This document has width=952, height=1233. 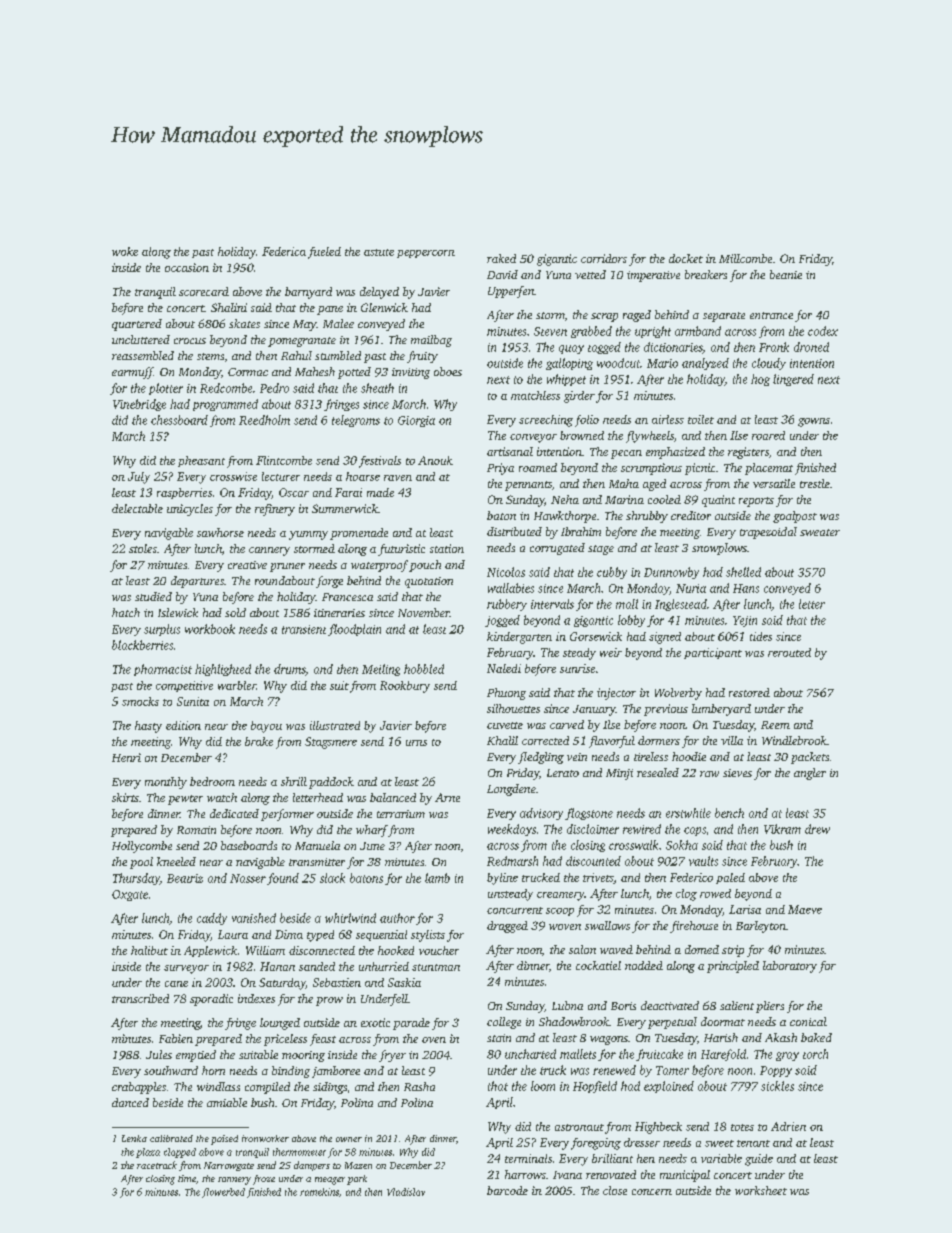 I want to click on beanie, so click(x=786, y=274).
